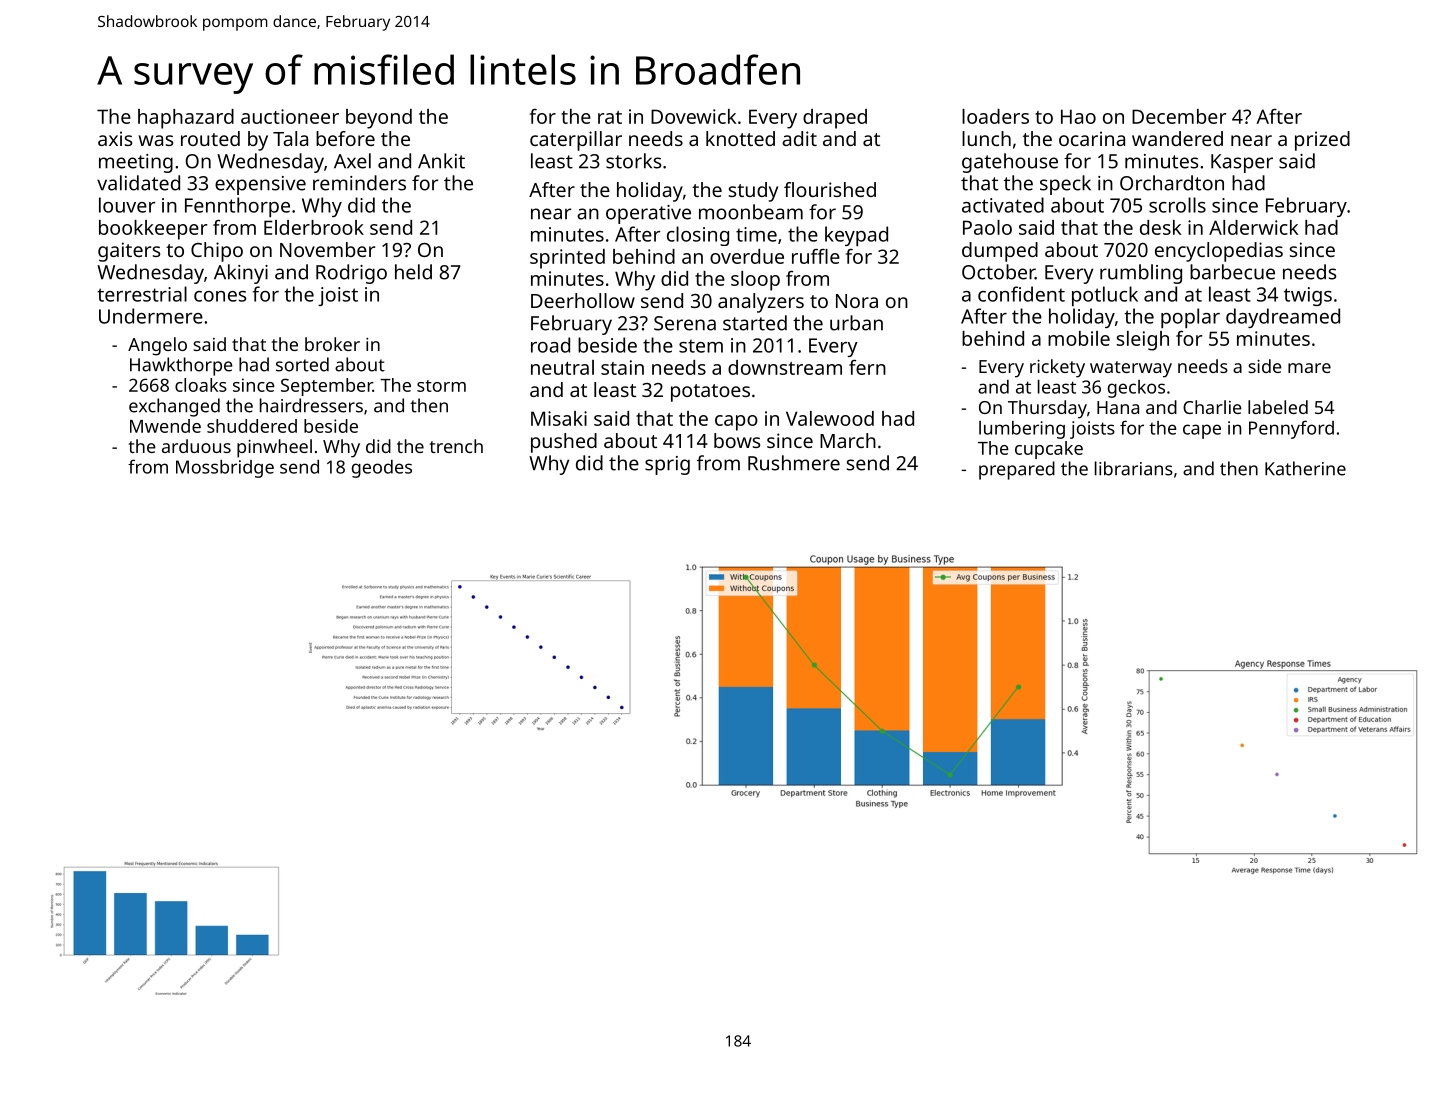 The image size is (1449, 1119). I want to click on scrolls, so click(1177, 205).
